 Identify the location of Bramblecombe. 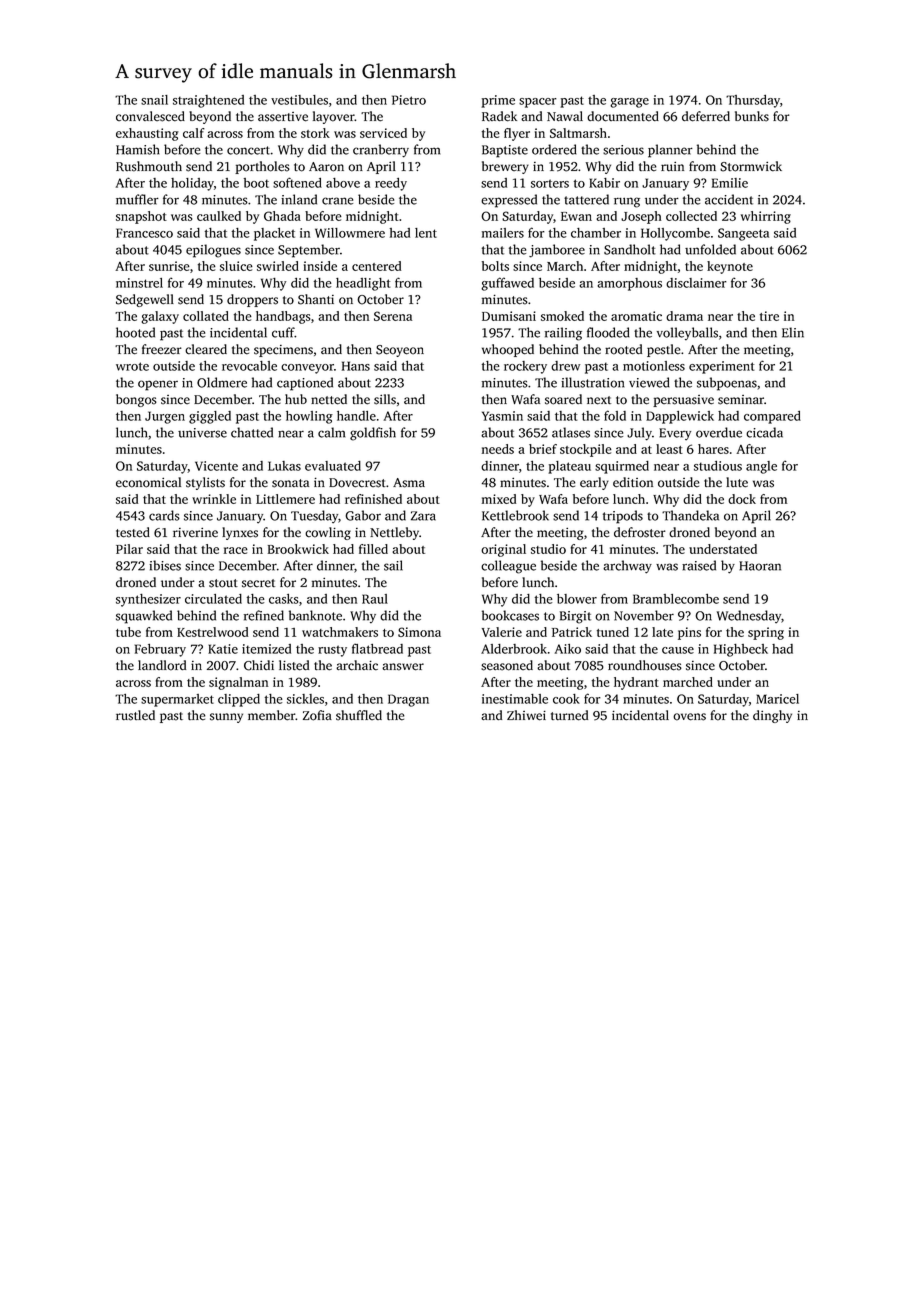
(676, 599).
